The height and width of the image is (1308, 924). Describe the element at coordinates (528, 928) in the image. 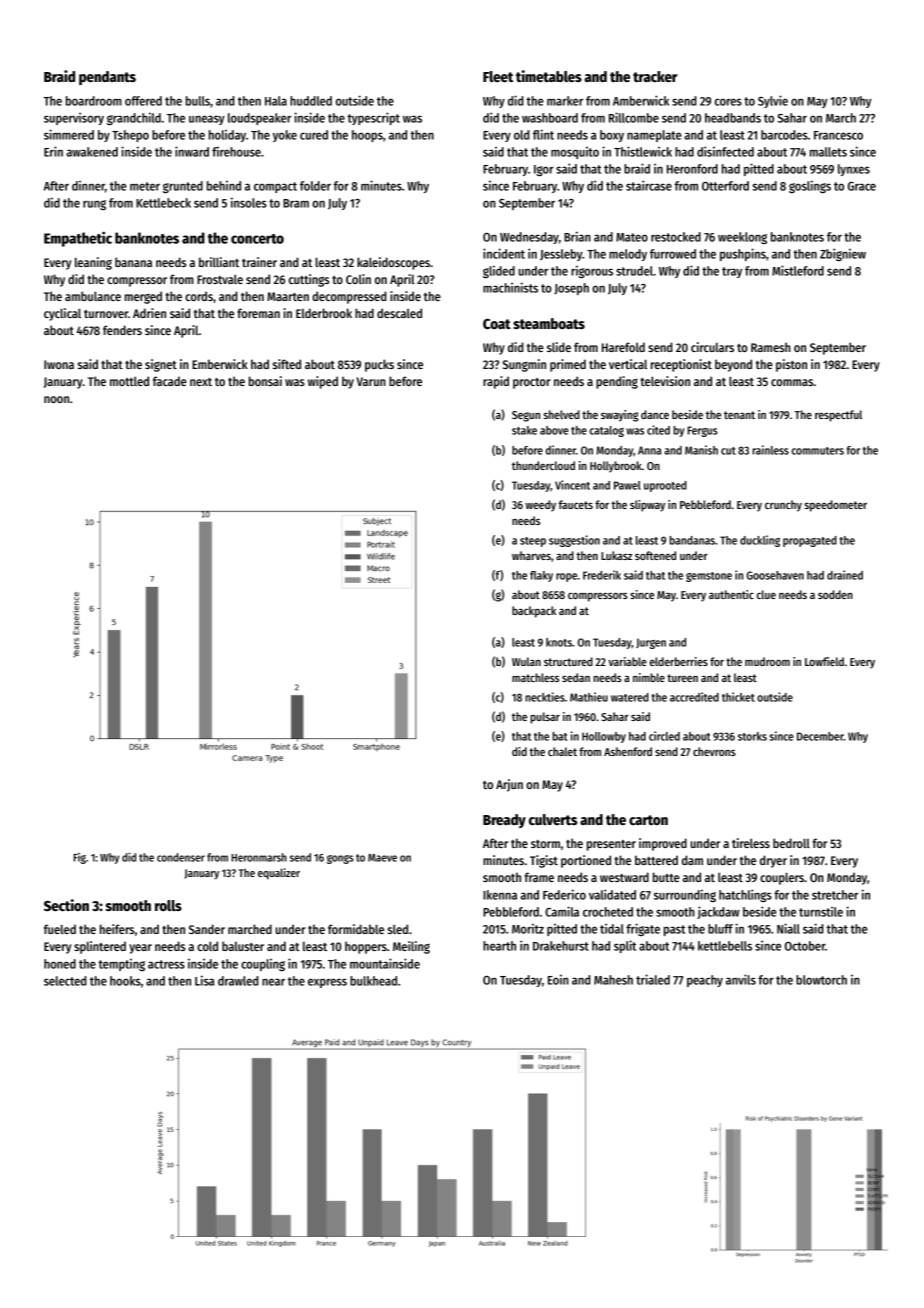

I see `Moritz` at that location.
